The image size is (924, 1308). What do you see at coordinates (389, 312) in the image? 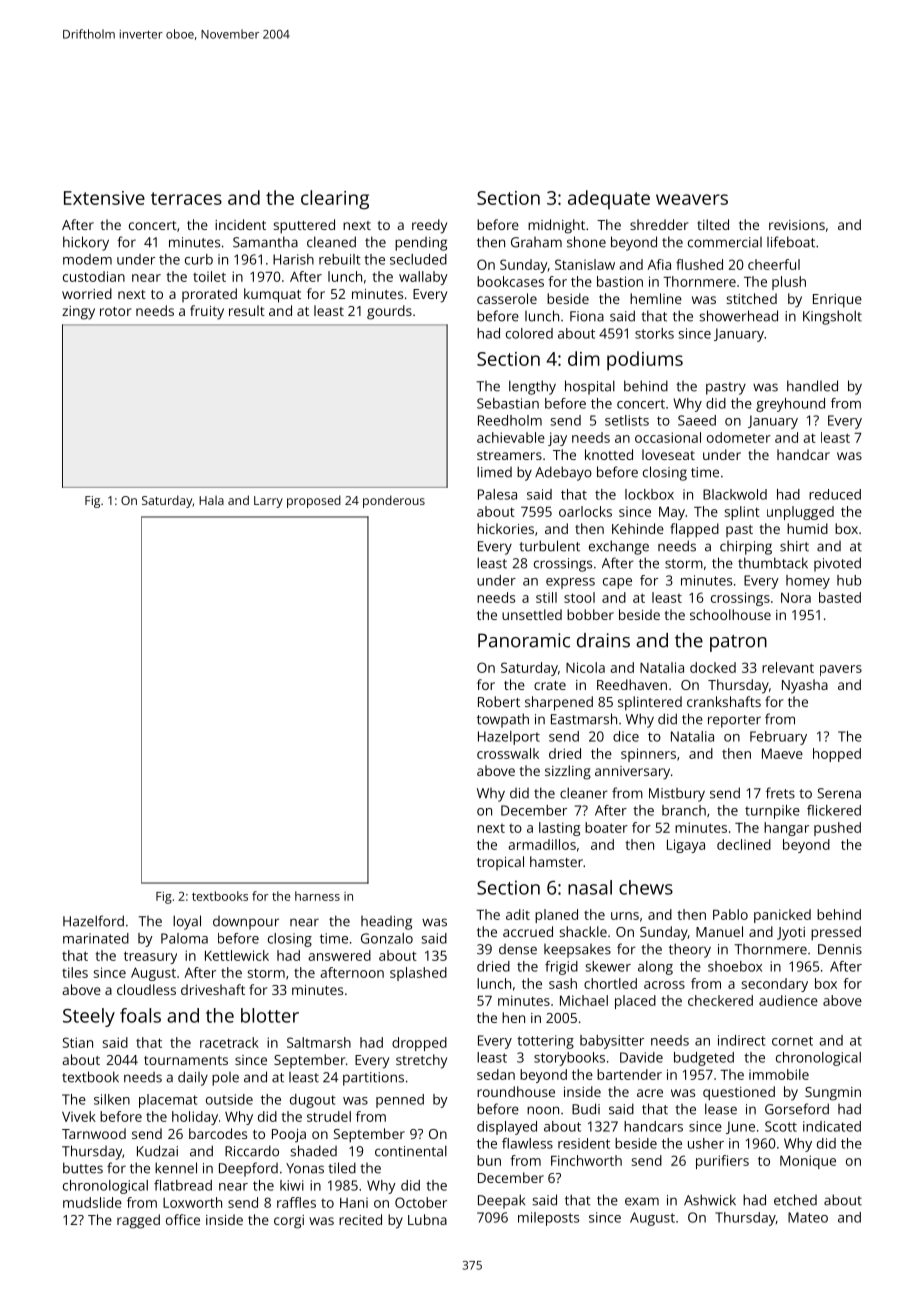
I see `gourds` at bounding box center [389, 312].
